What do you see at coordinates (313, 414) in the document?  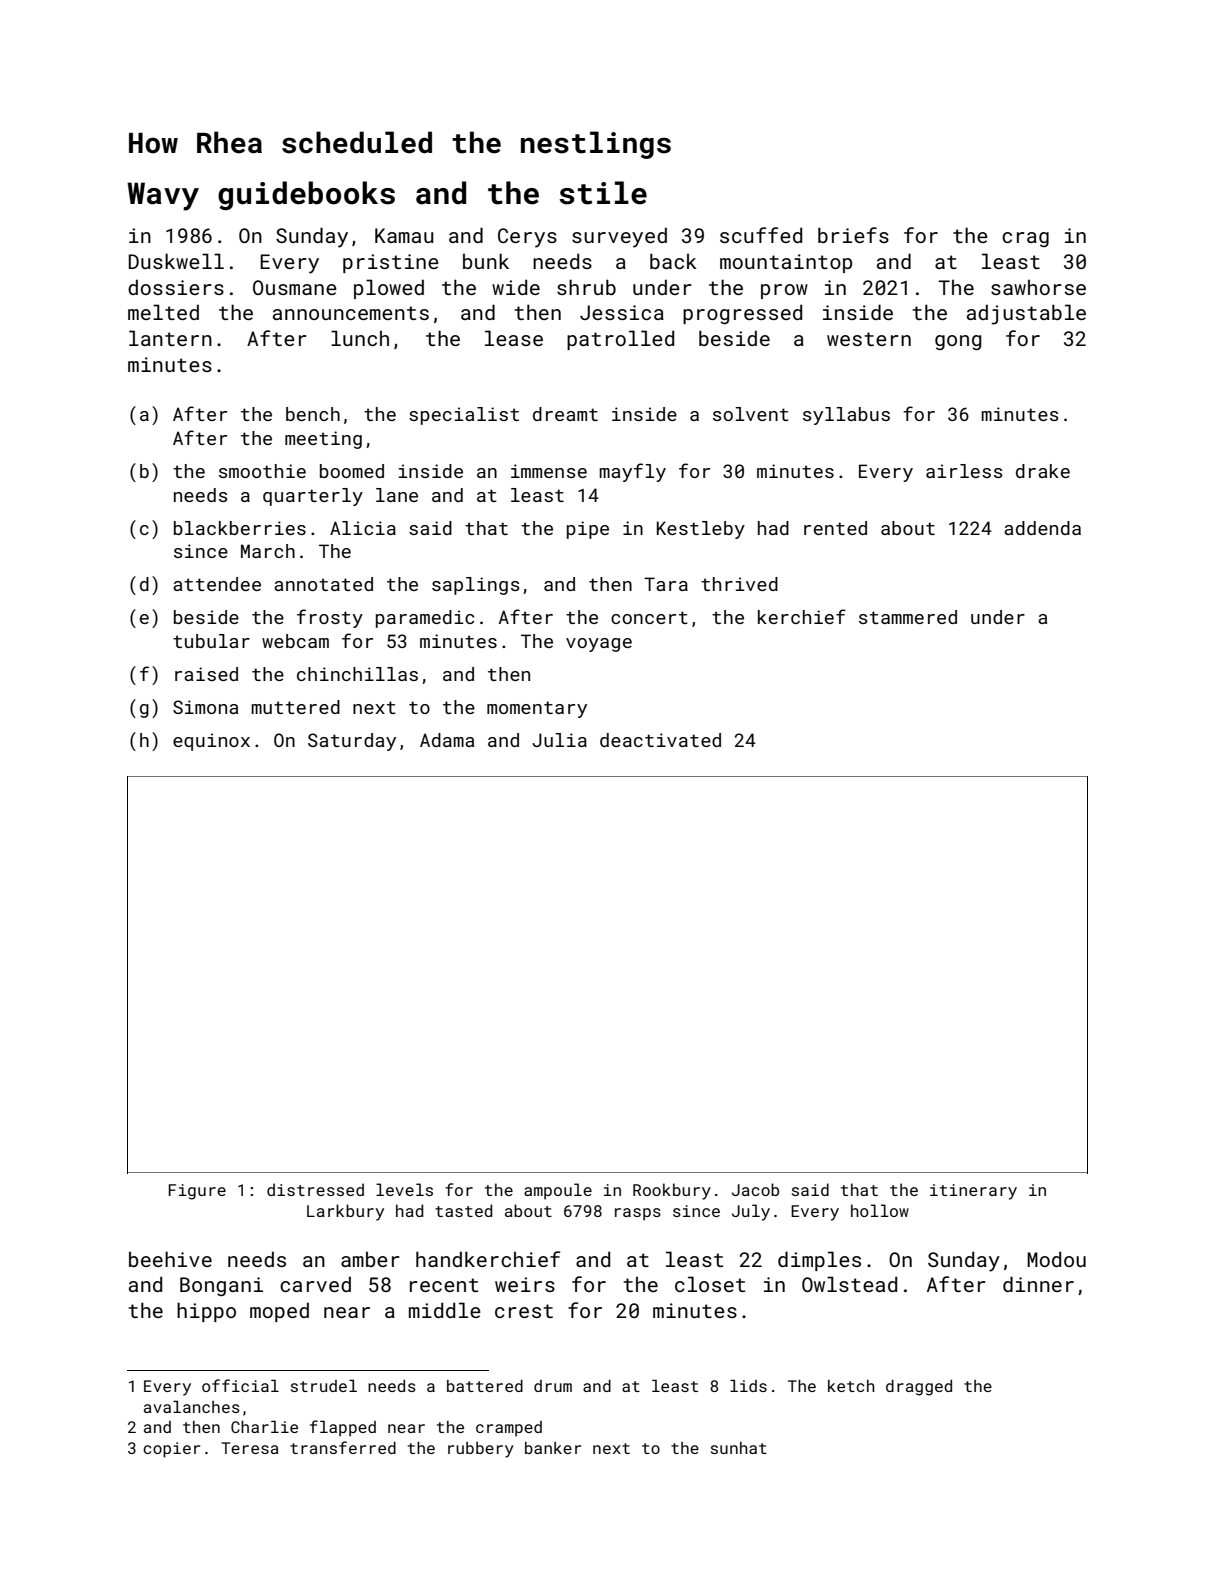 I see `bench` at bounding box center [313, 414].
